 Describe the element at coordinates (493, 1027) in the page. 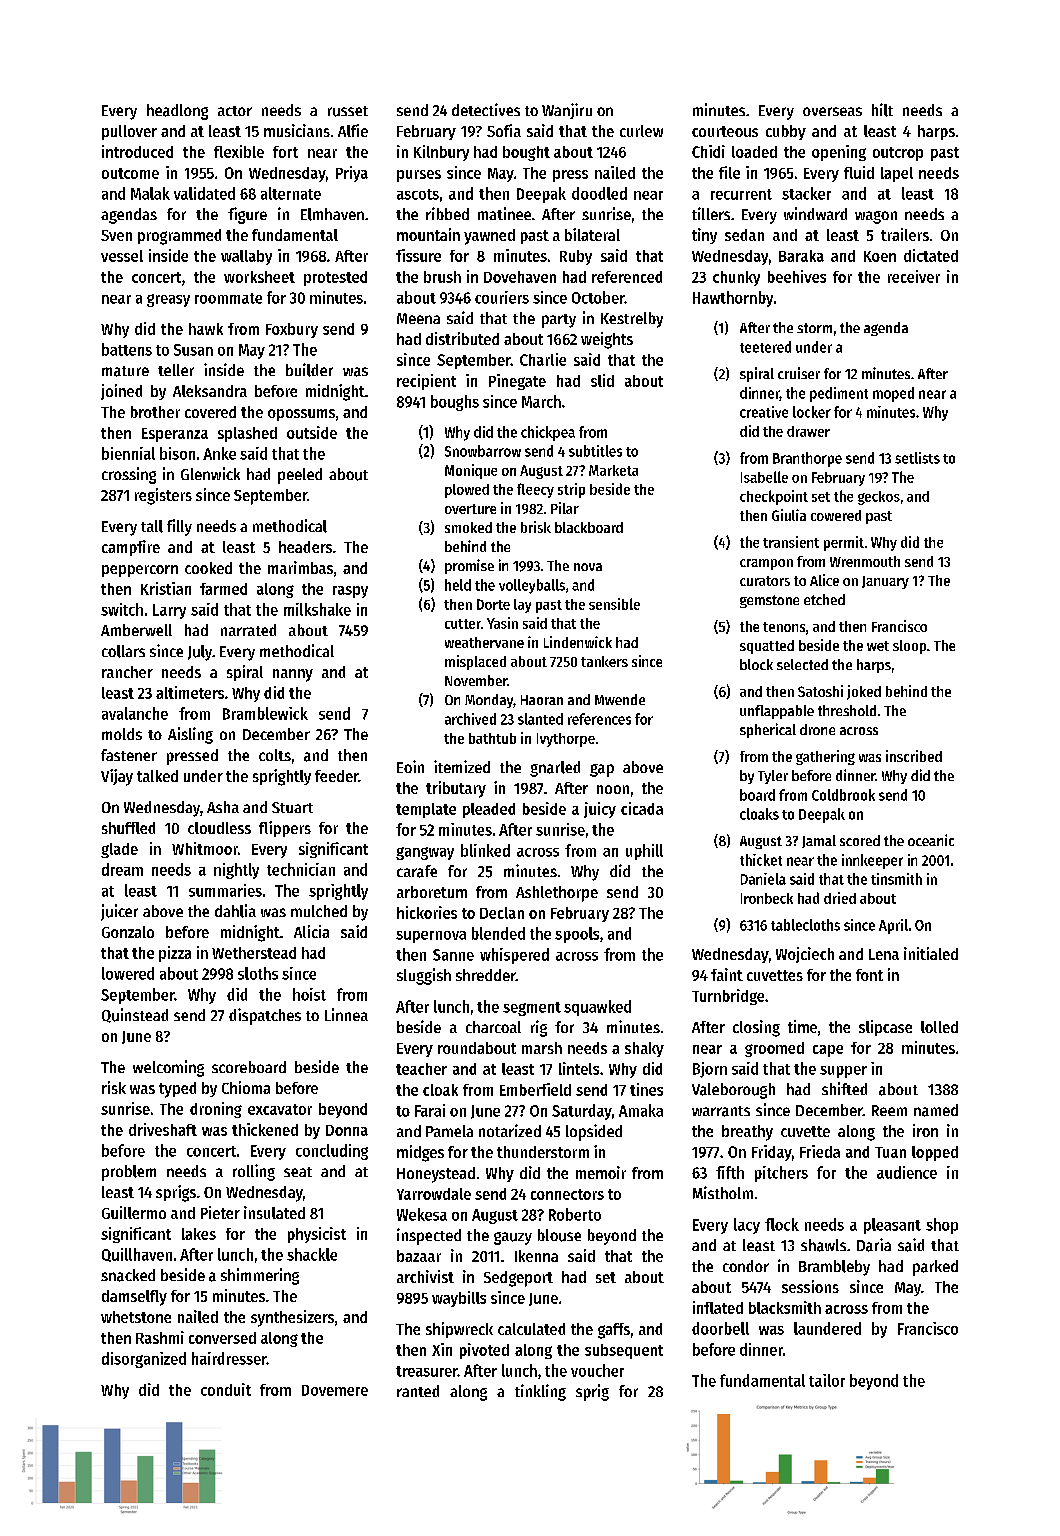

I see `charcoal` at that location.
